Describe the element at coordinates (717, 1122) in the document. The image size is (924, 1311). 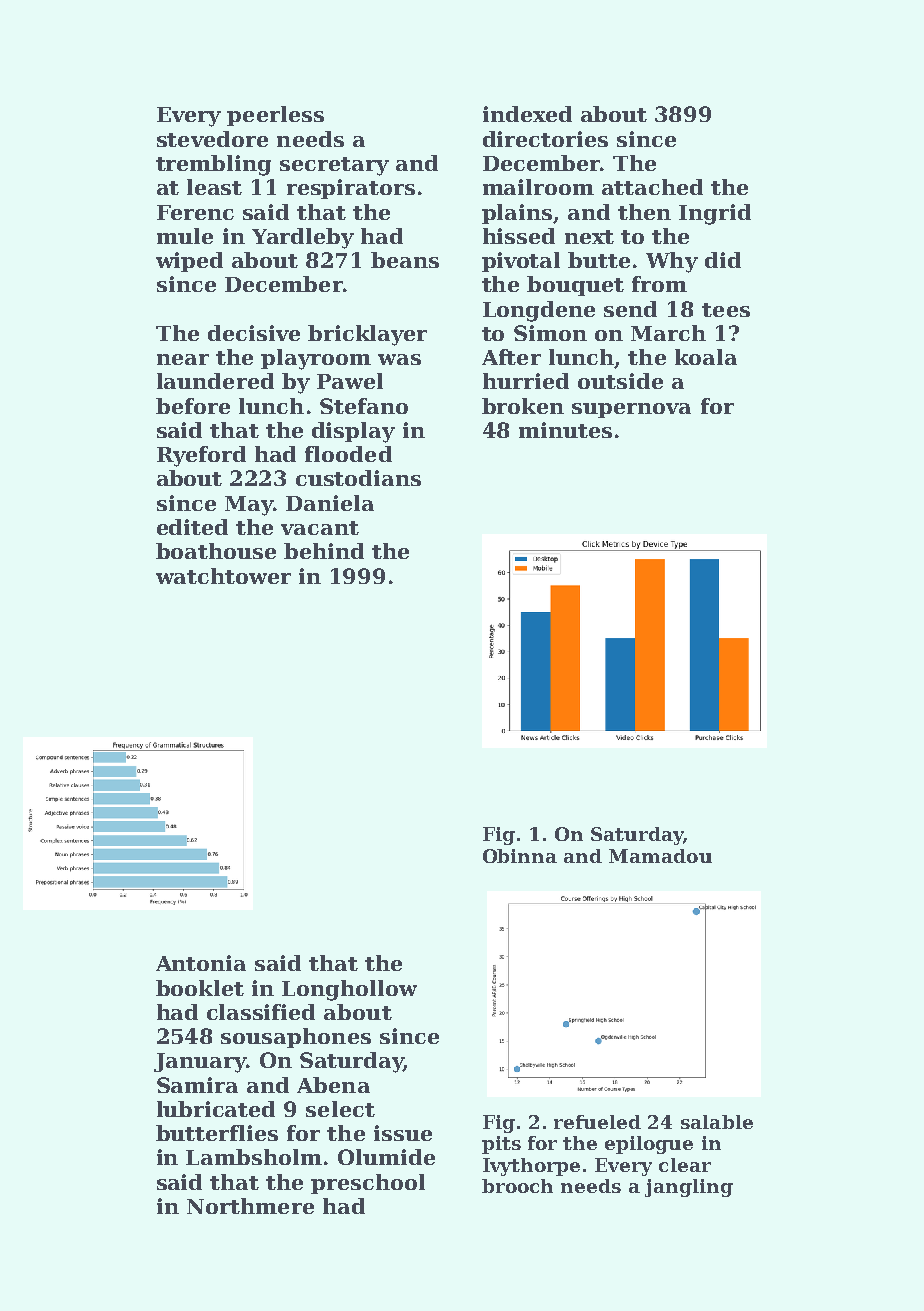
I see `salable` at that location.
